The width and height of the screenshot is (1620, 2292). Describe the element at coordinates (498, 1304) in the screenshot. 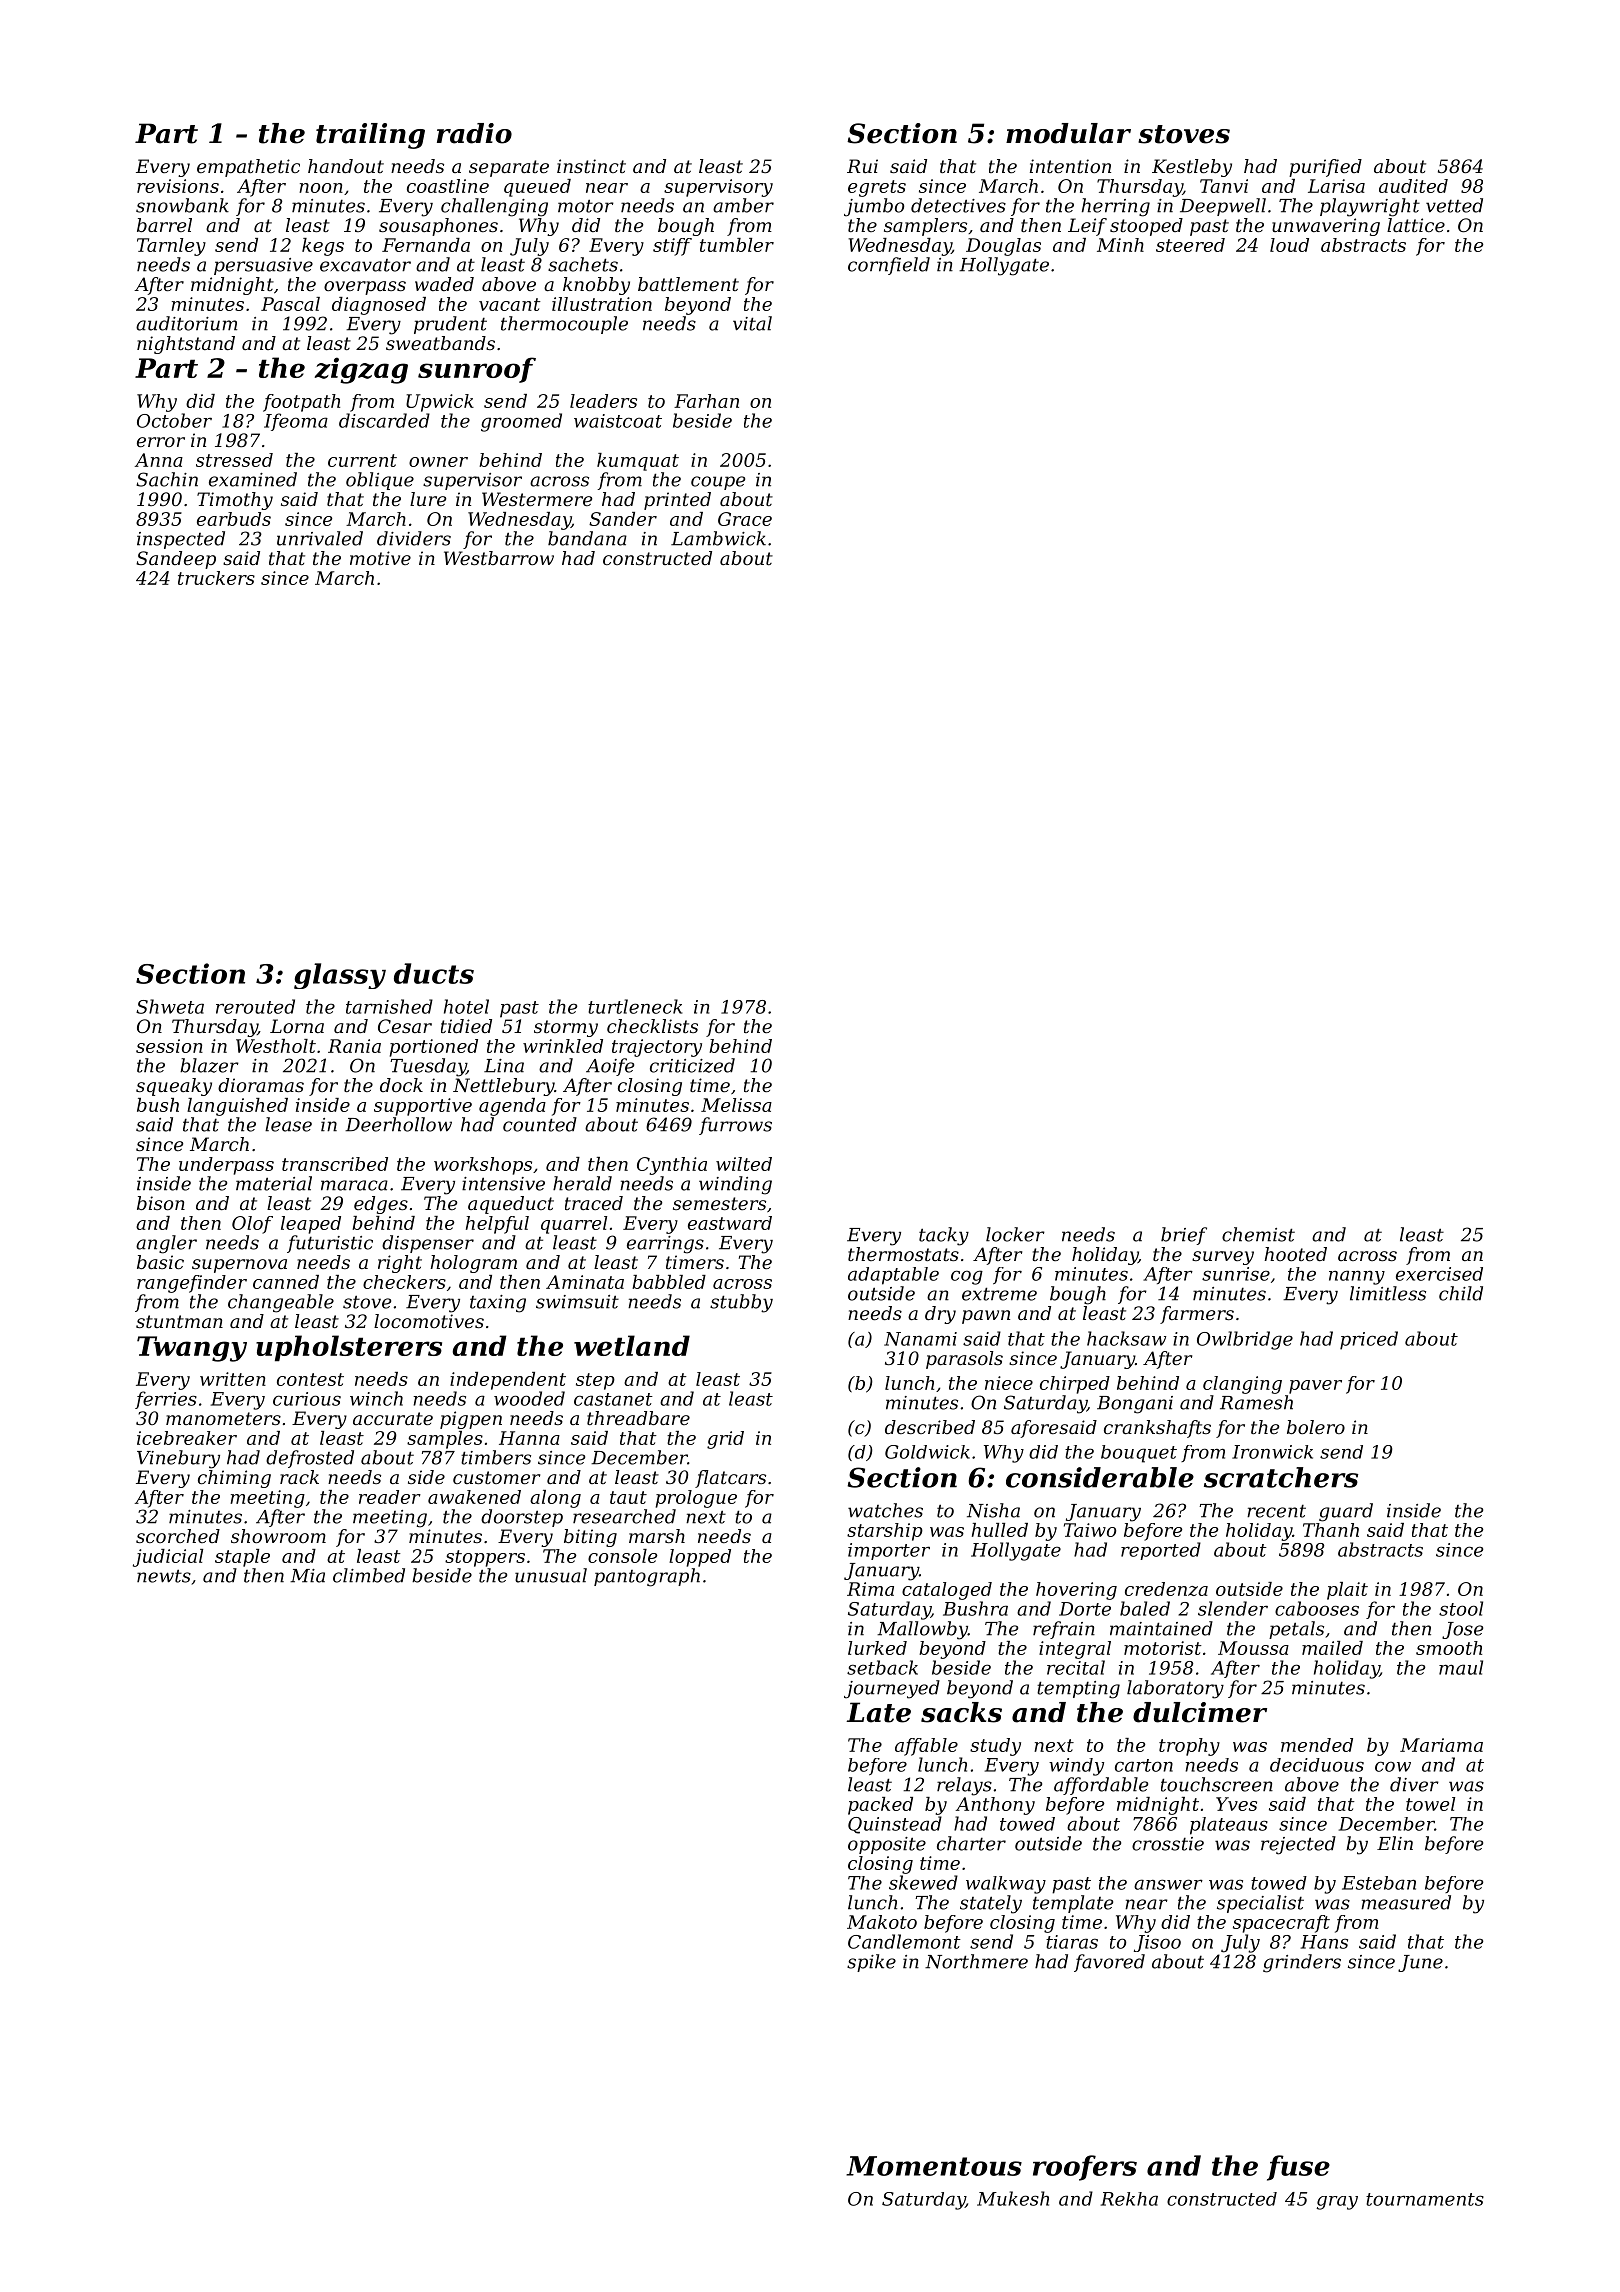

I see `taxing` at that location.
